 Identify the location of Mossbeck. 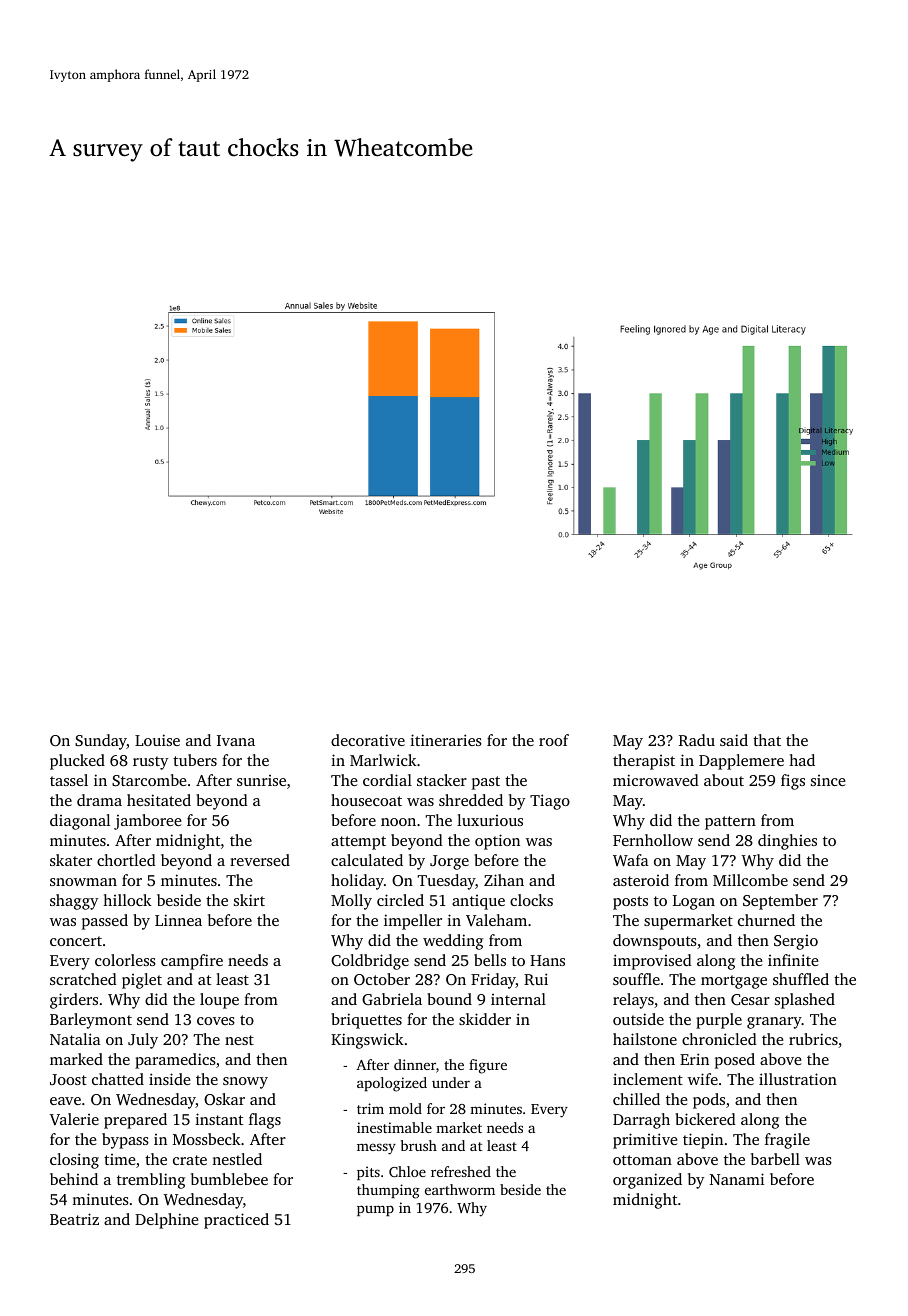
(207, 1139).
